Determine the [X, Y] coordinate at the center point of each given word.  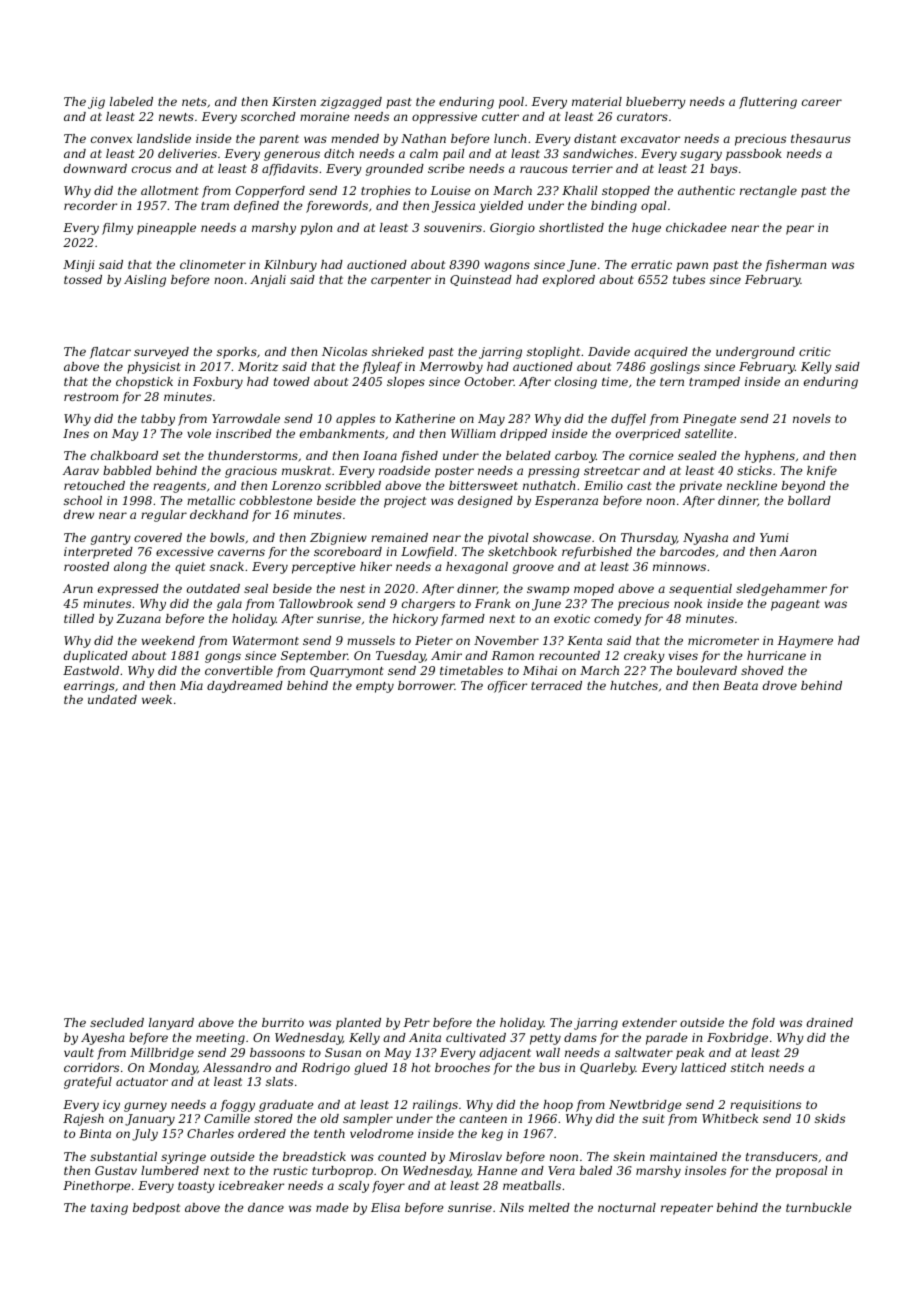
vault [79, 1052]
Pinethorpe [97, 1187]
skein [629, 1156]
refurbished [597, 553]
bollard [809, 500]
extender [649, 1022]
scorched [268, 116]
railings [435, 1106]
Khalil [579, 190]
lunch [510, 138]
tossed [83, 279]
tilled [79, 618]
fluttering [768, 103]
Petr [417, 1022]
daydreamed [245, 687]
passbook [754, 155]
